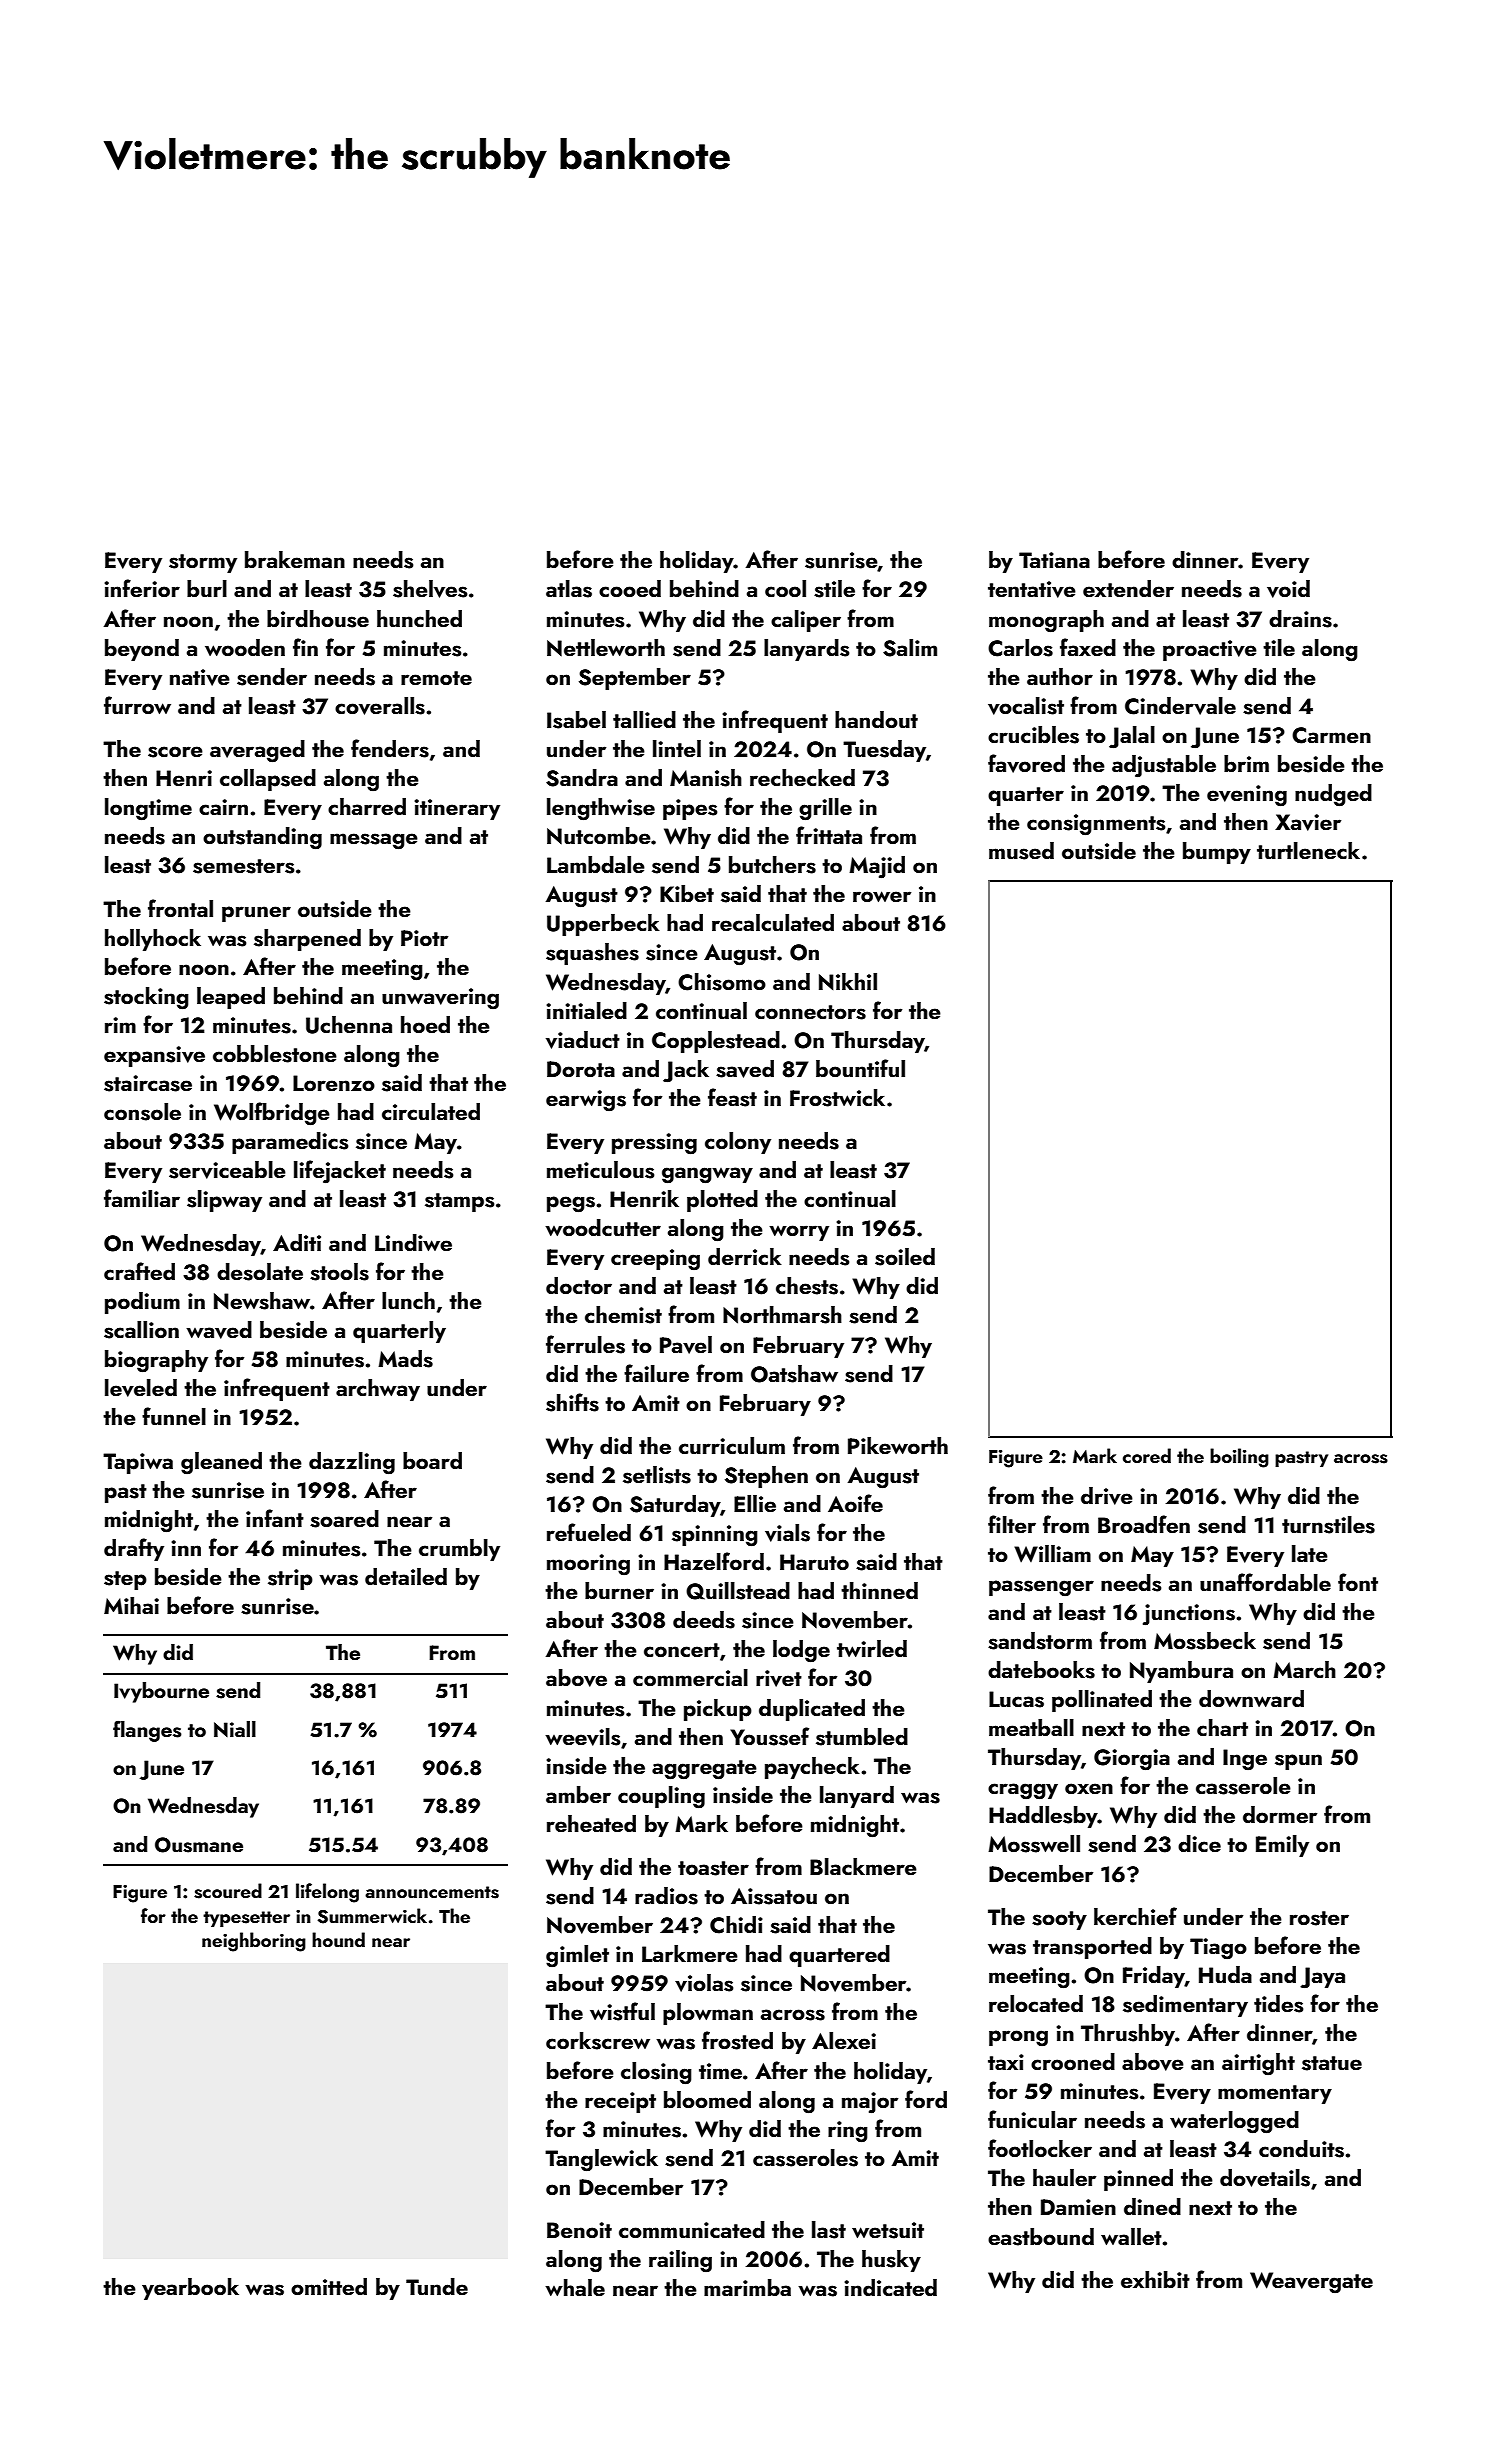 This page has height=2464, width=1496. Describe the element at coordinates (785, 588) in the page. I see `cool` at that location.
